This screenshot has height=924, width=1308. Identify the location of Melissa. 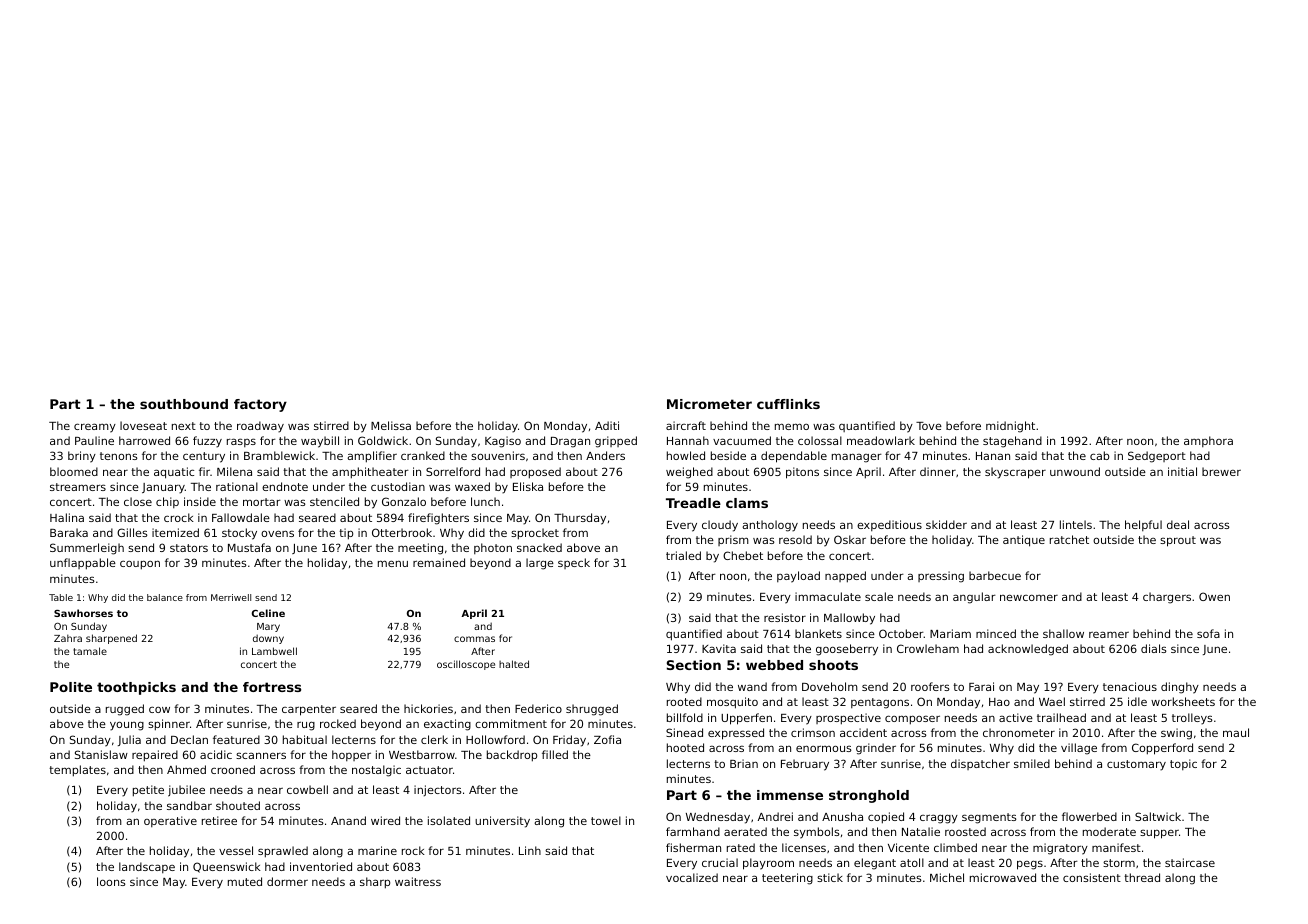
(391, 425).
